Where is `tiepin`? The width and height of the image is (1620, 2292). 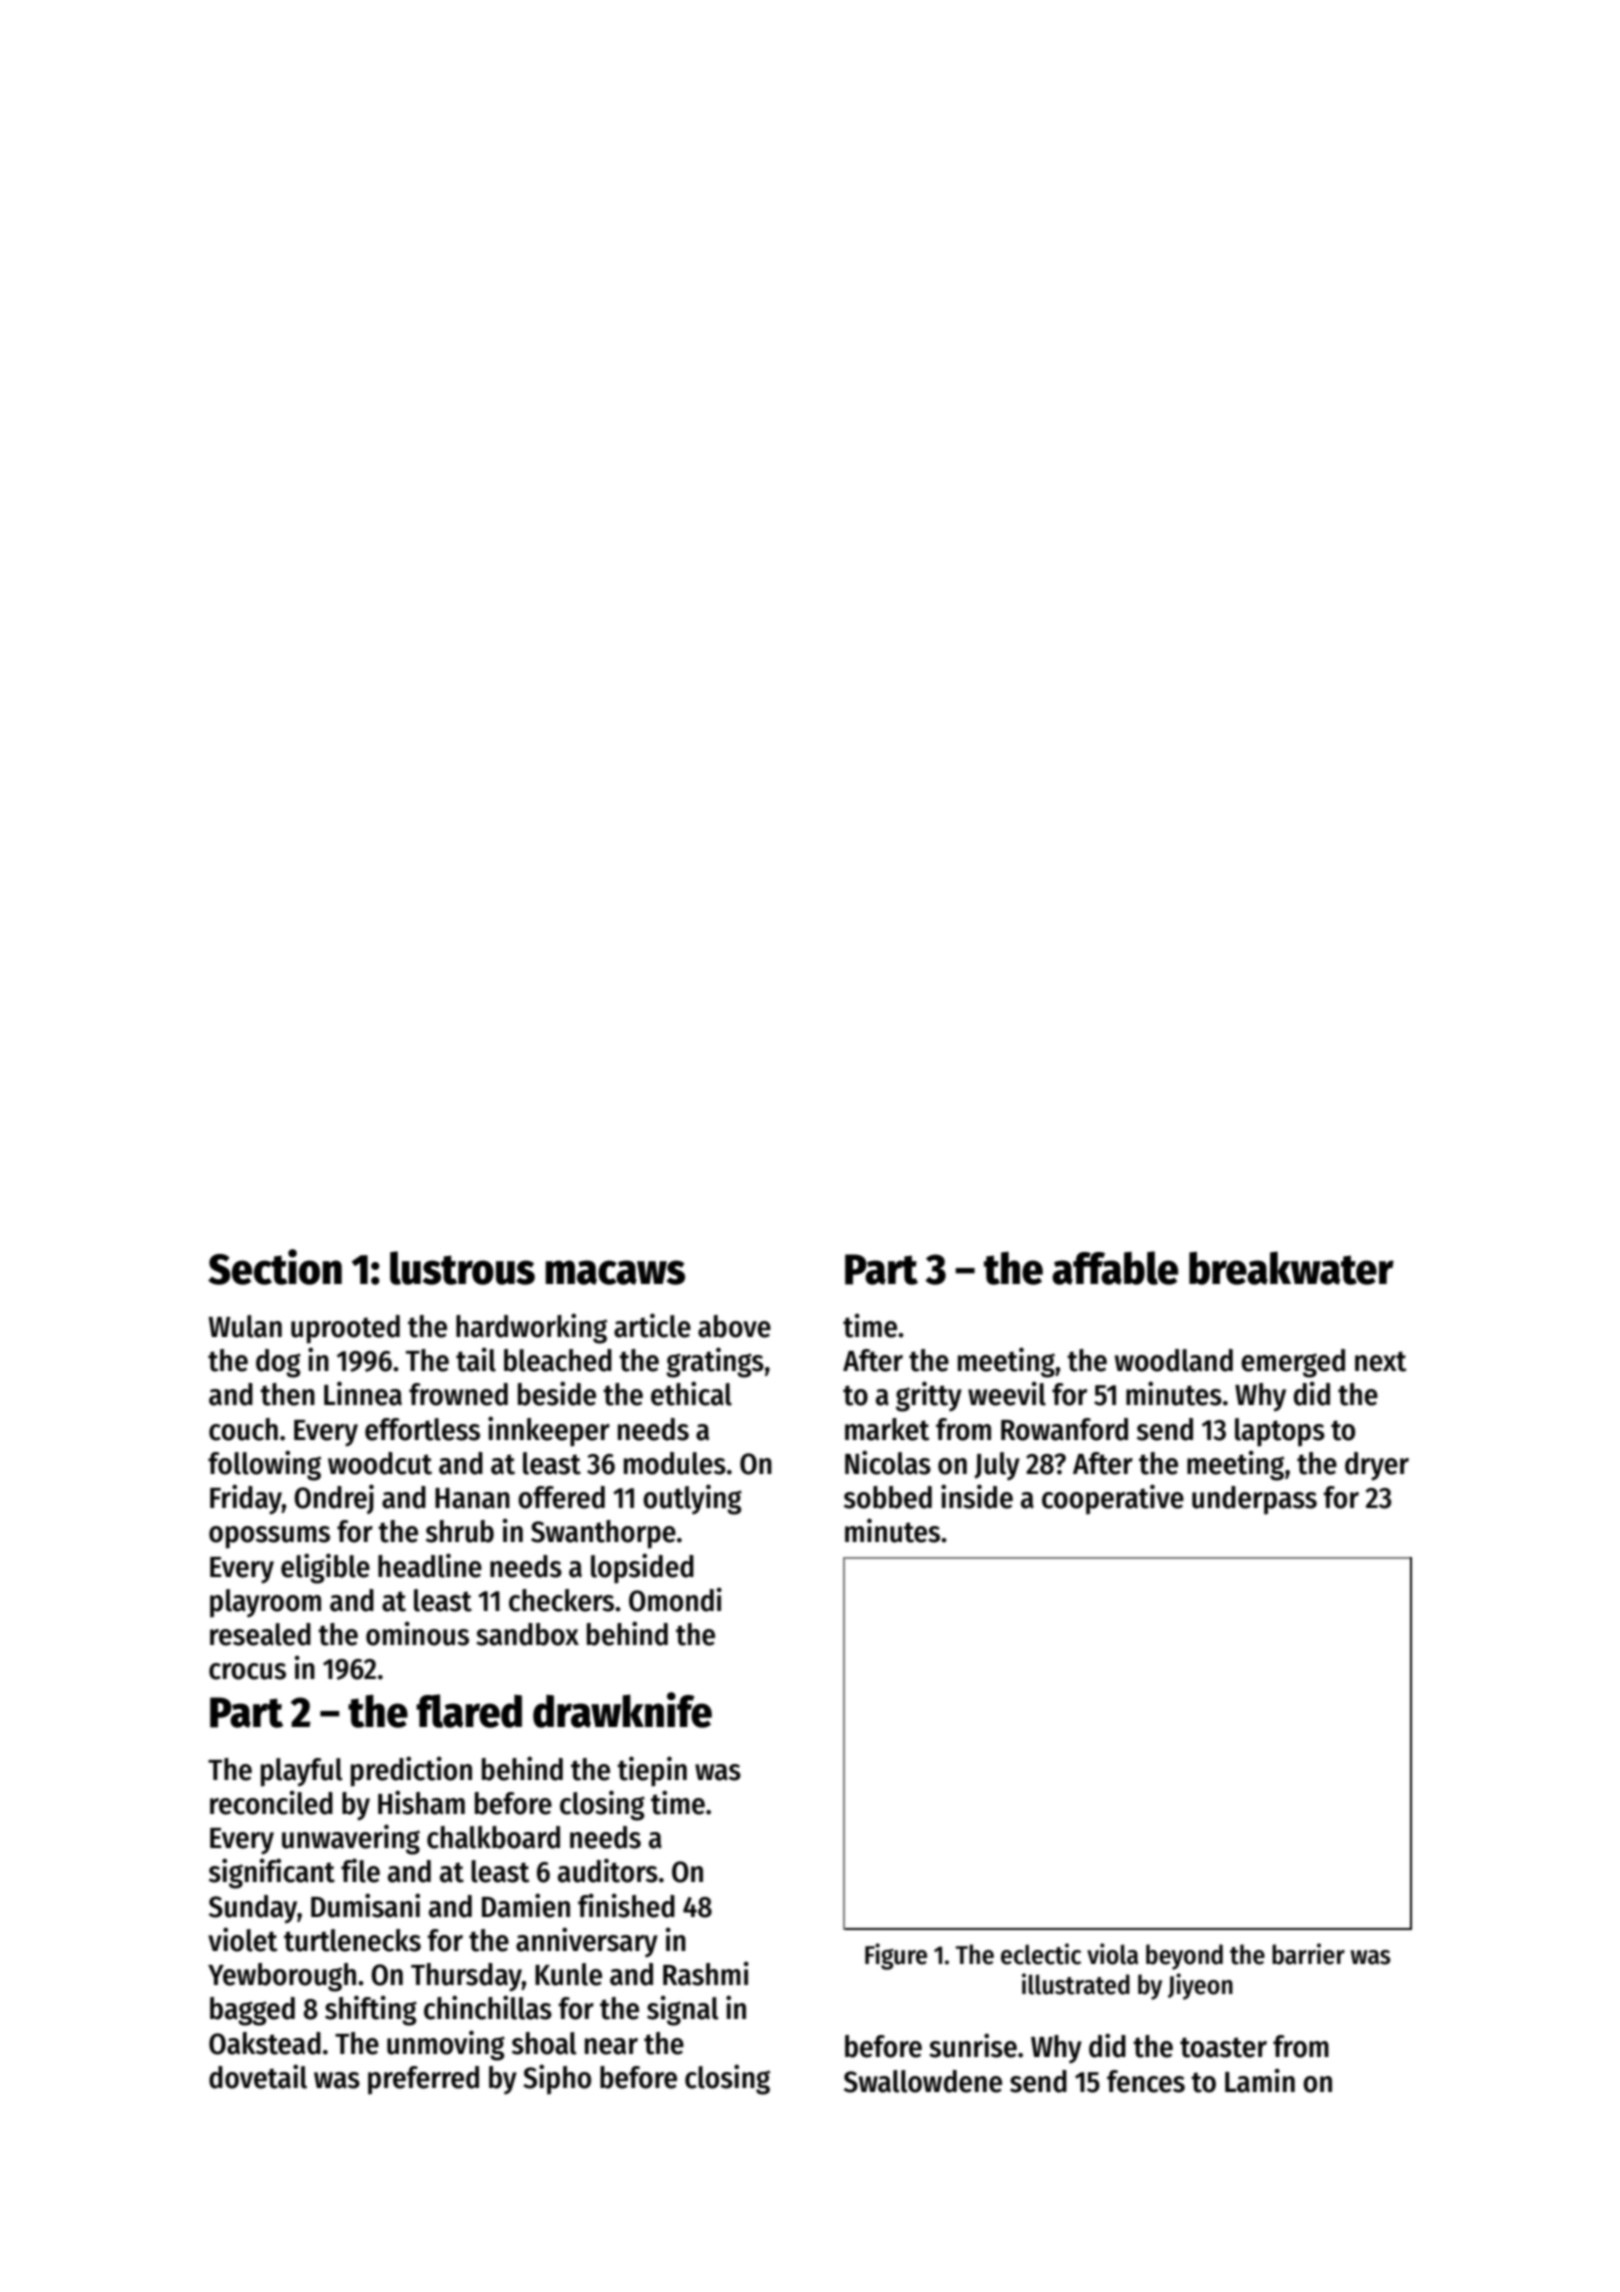 tiepin is located at coordinates (652, 1771).
